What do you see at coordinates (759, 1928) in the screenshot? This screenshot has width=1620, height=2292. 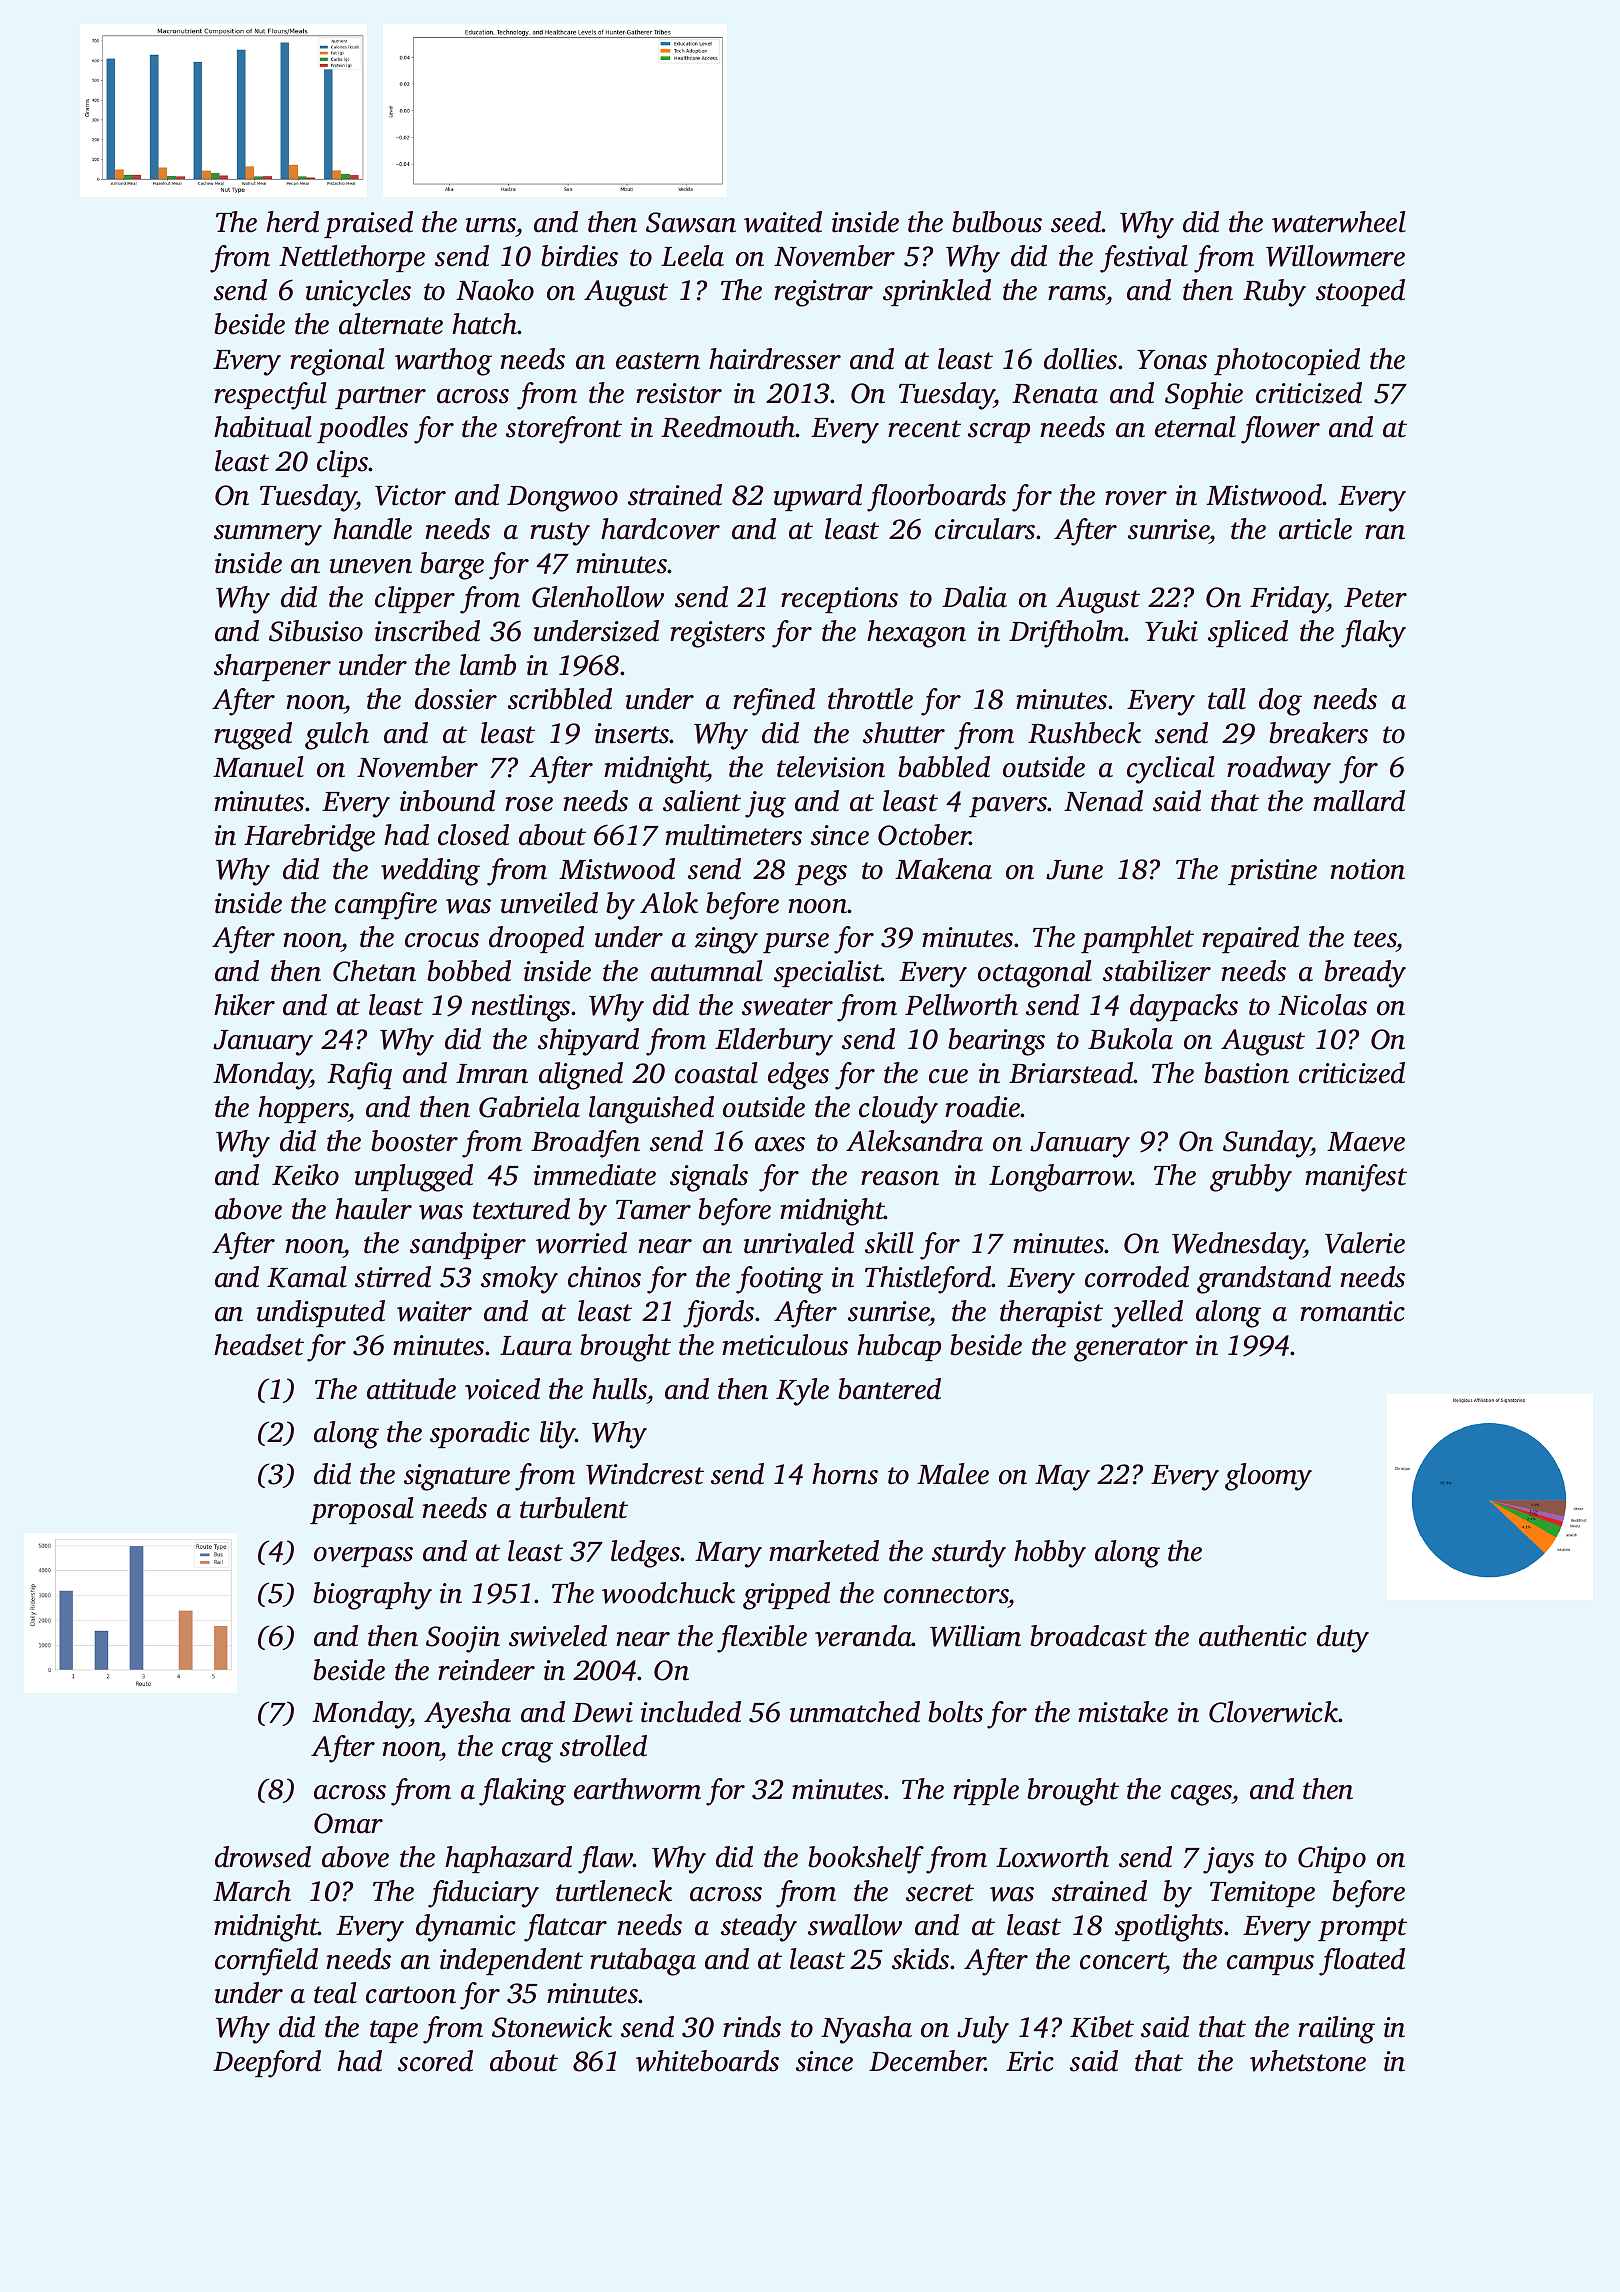 I see `steady` at bounding box center [759, 1928].
